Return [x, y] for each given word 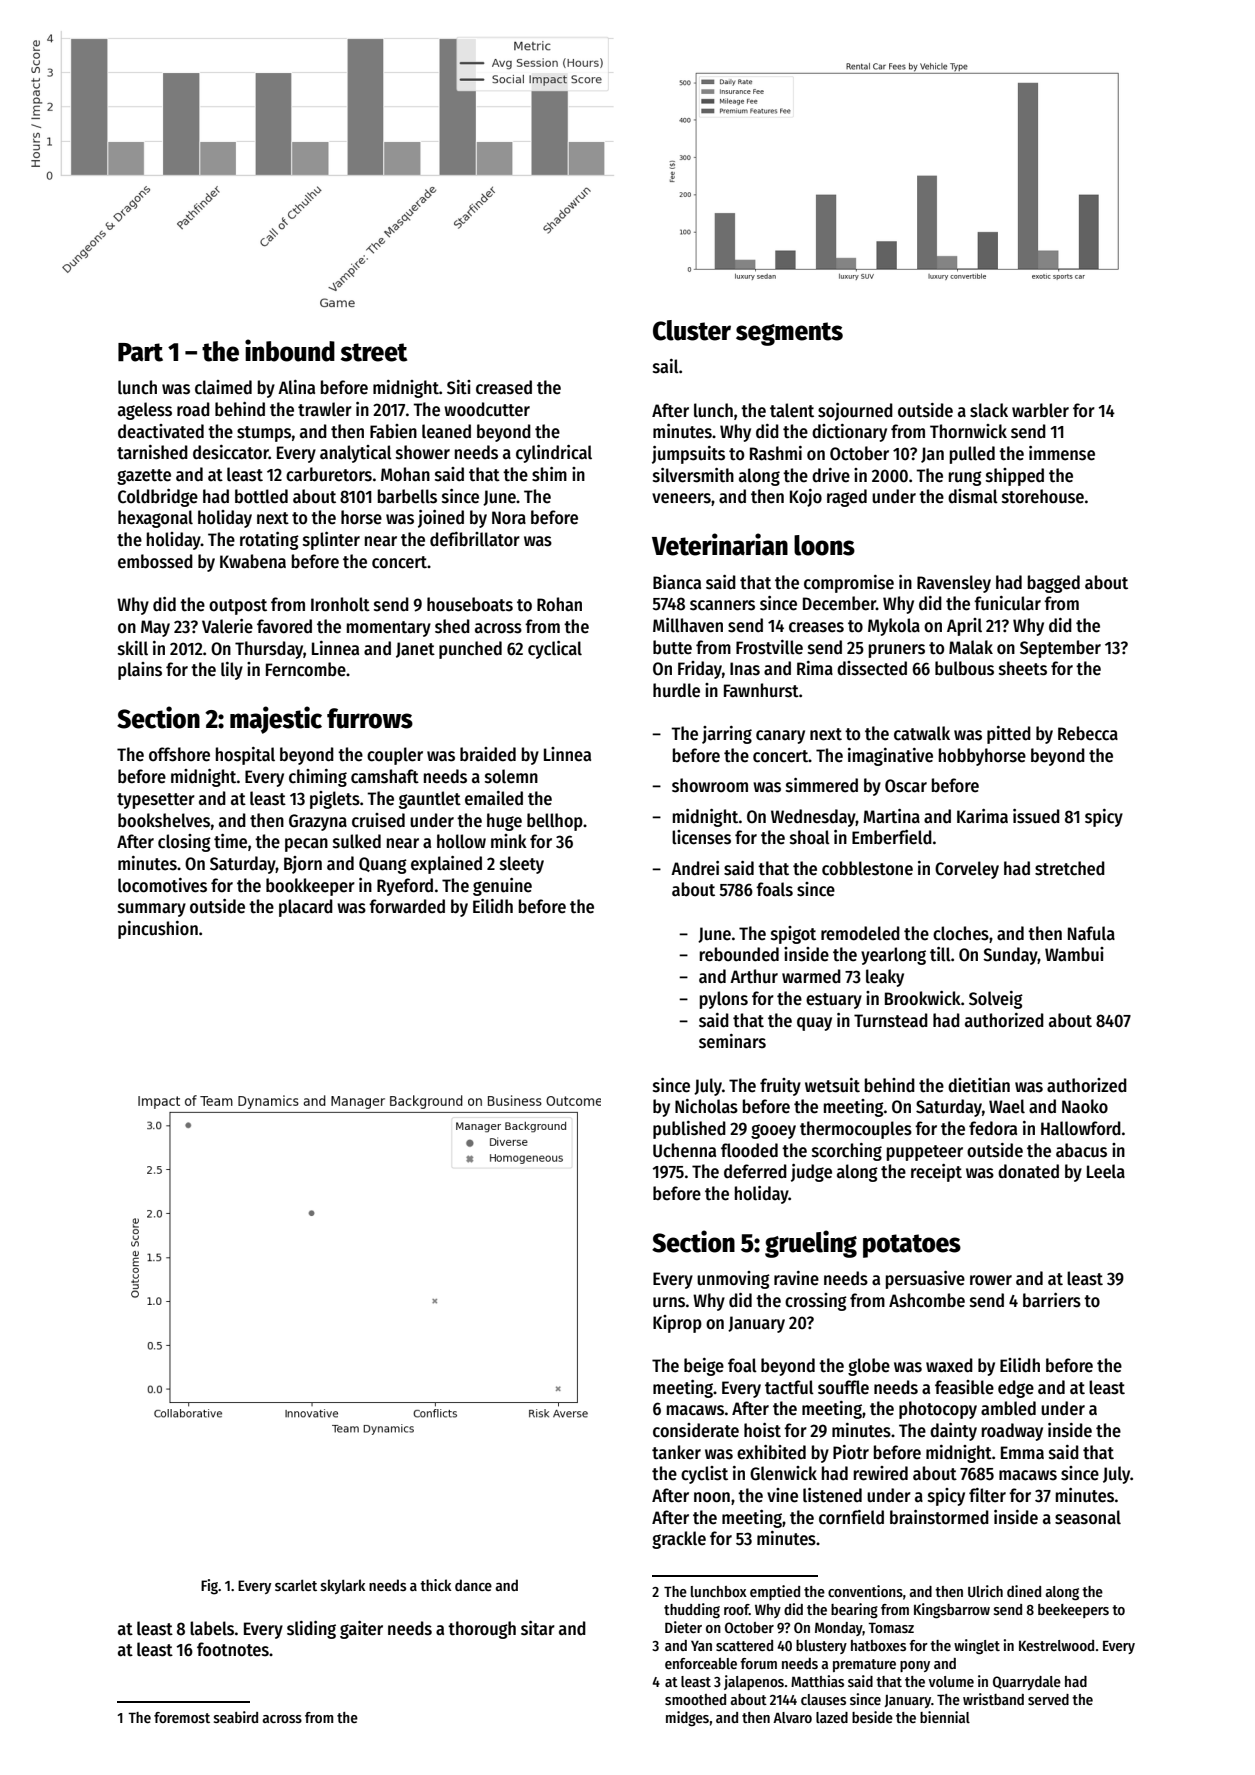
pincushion [158, 930]
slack [989, 410]
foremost [182, 1717]
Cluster [692, 330]
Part [140, 352]
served [1048, 1699]
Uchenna [684, 1150]
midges [687, 1719]
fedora [993, 1128]
